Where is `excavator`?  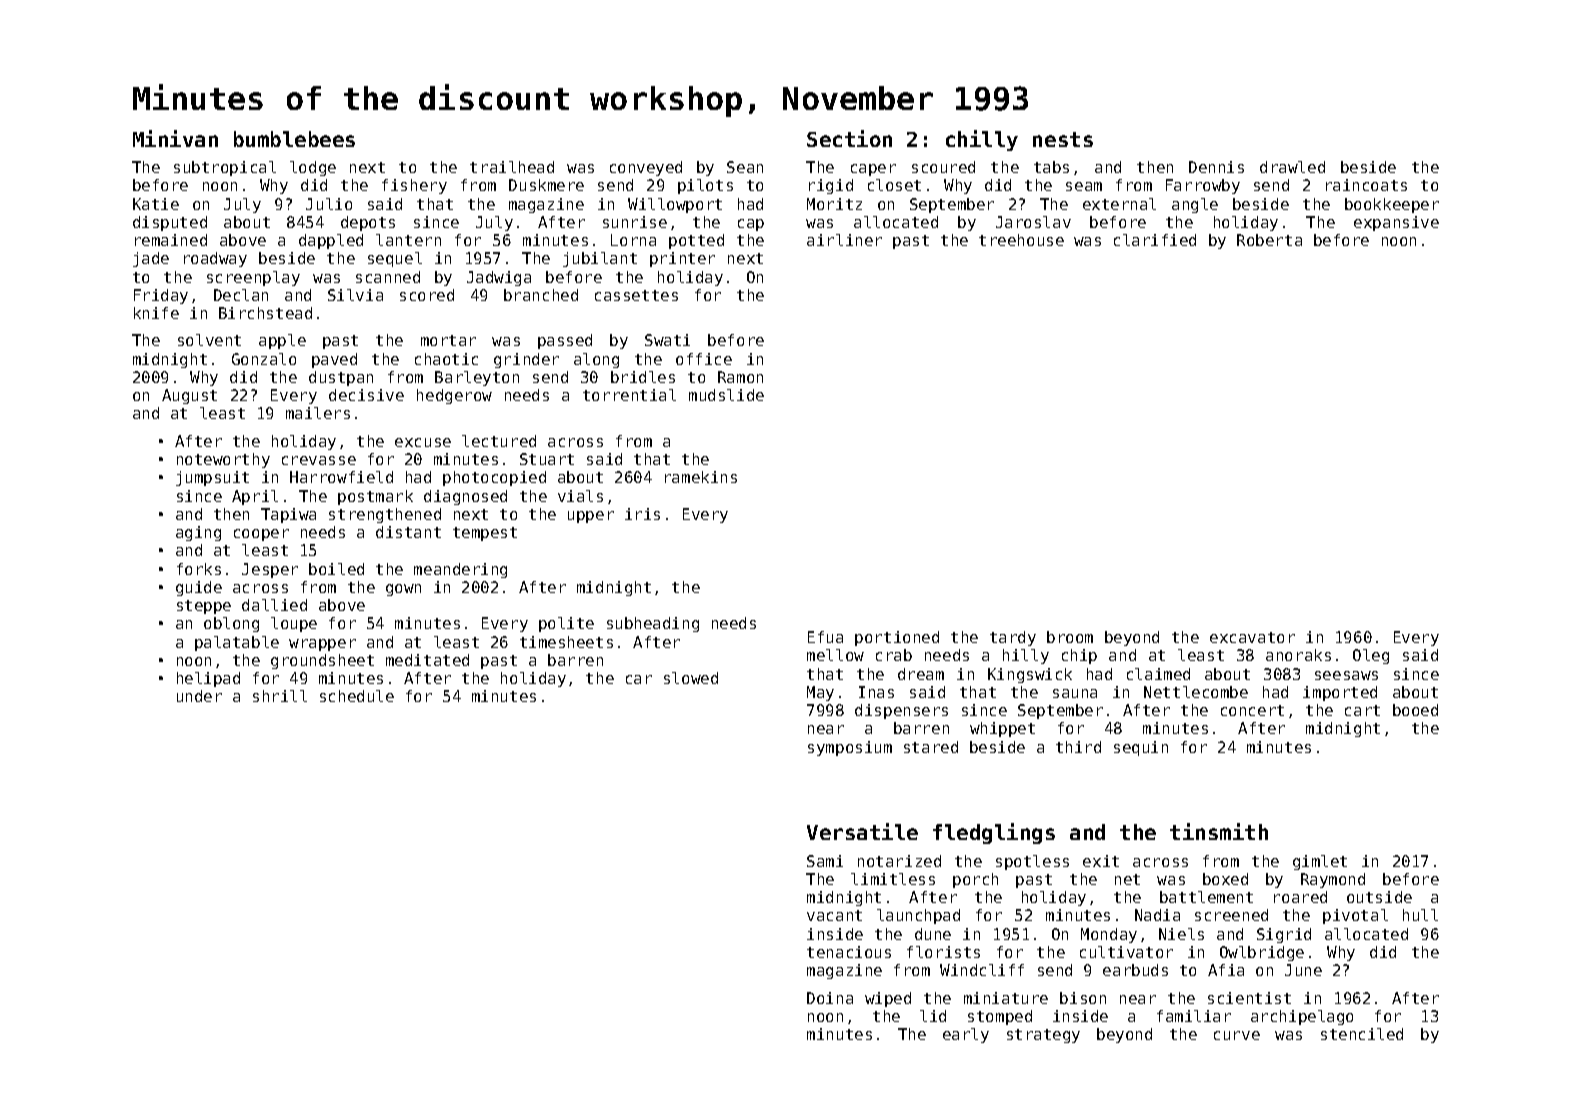 excavator is located at coordinates (1252, 637).
